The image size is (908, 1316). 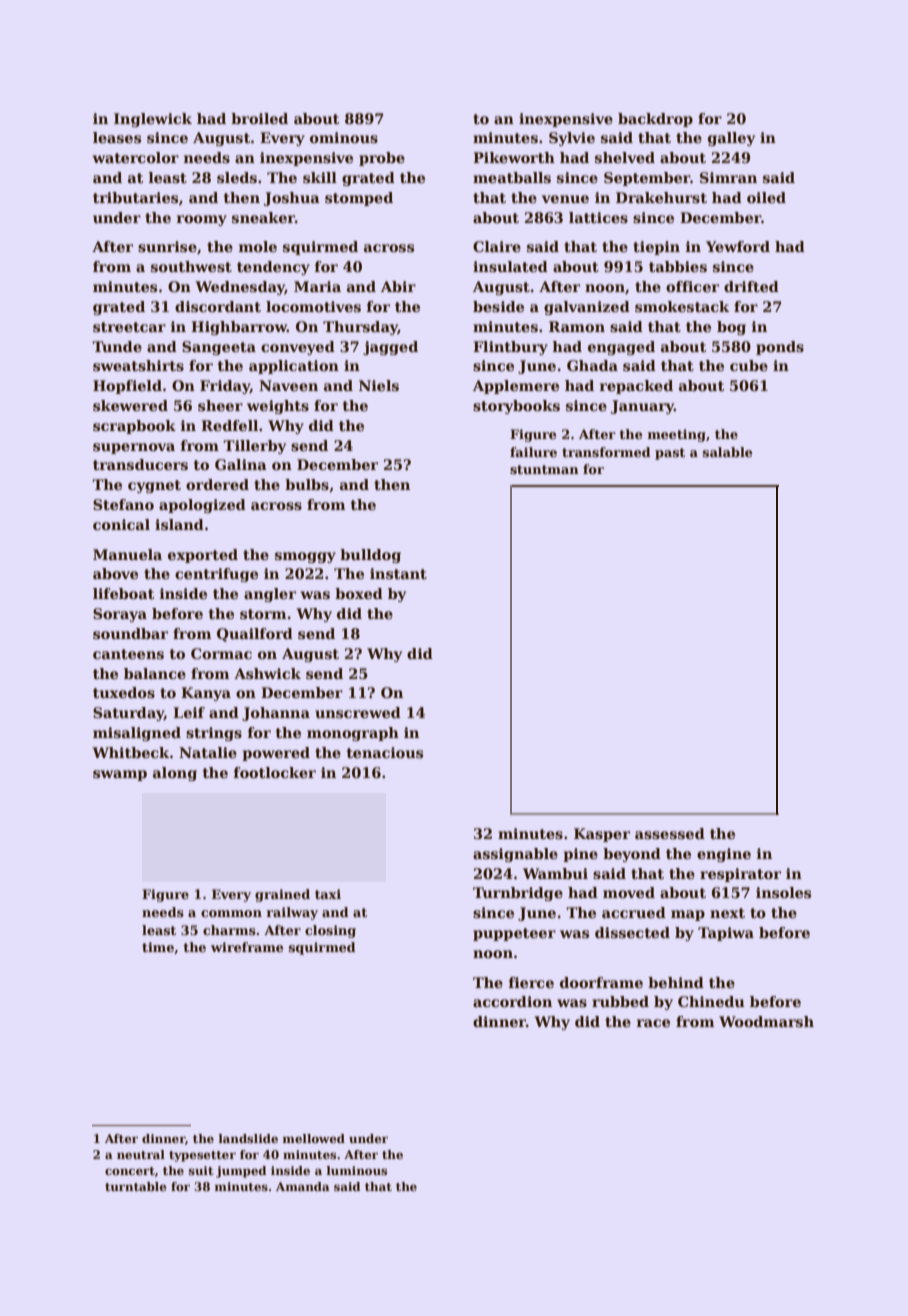 What do you see at coordinates (731, 139) in the screenshot?
I see `galley` at bounding box center [731, 139].
